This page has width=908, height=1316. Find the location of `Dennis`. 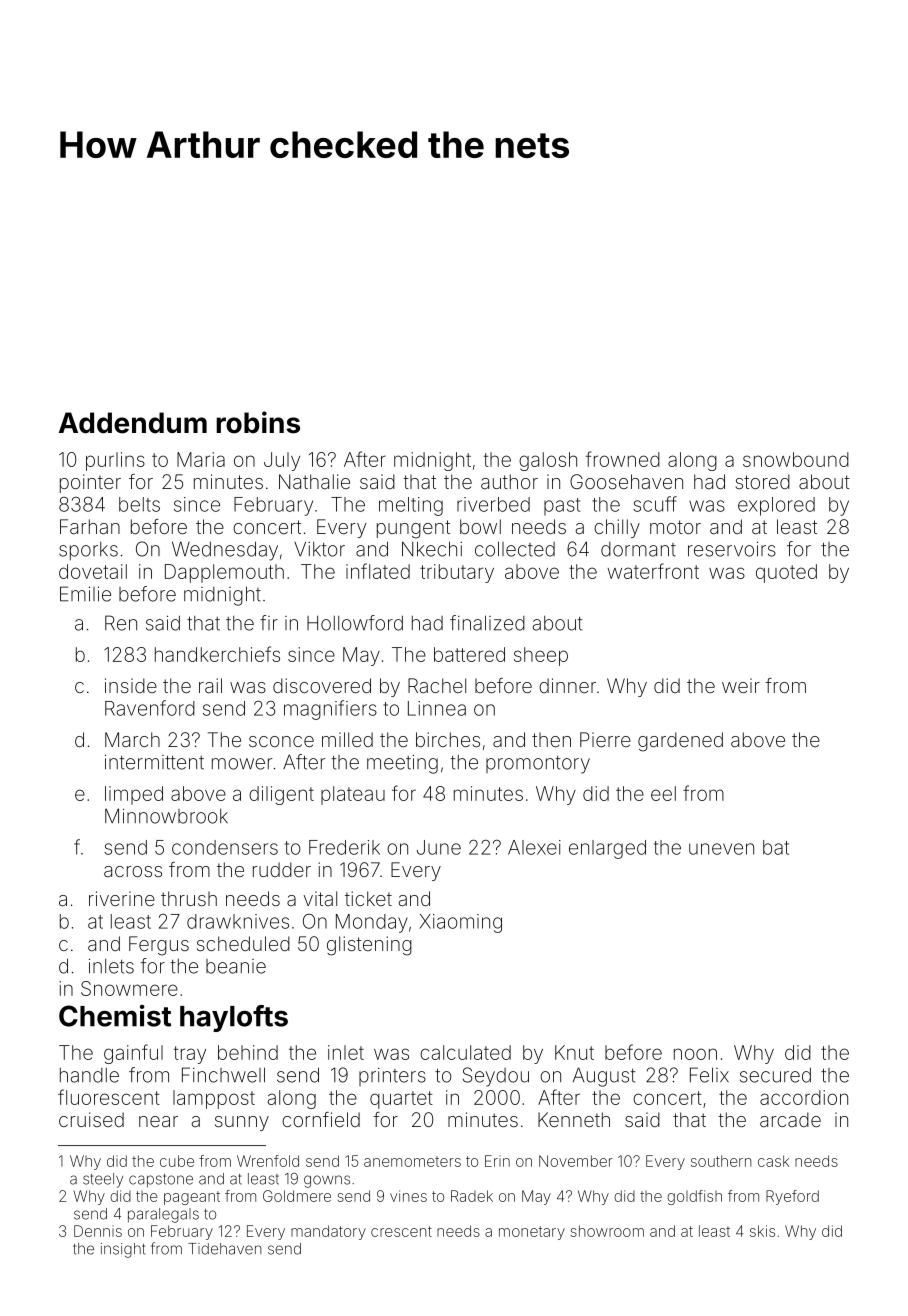

Dennis is located at coordinates (98, 1231).
